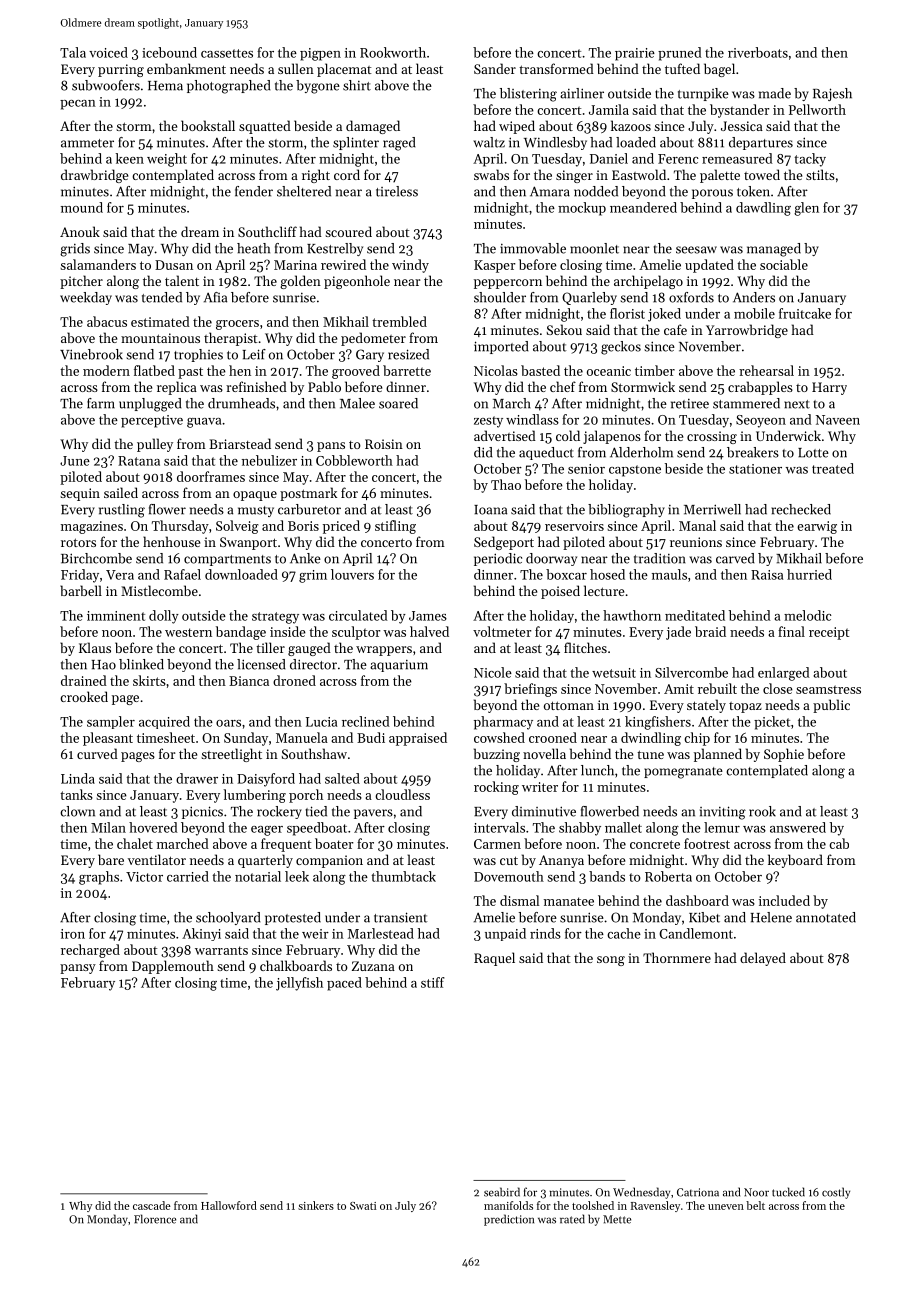 The width and height of the page is (924, 1308). What do you see at coordinates (73, 52) in the page?
I see `Tala` at bounding box center [73, 52].
